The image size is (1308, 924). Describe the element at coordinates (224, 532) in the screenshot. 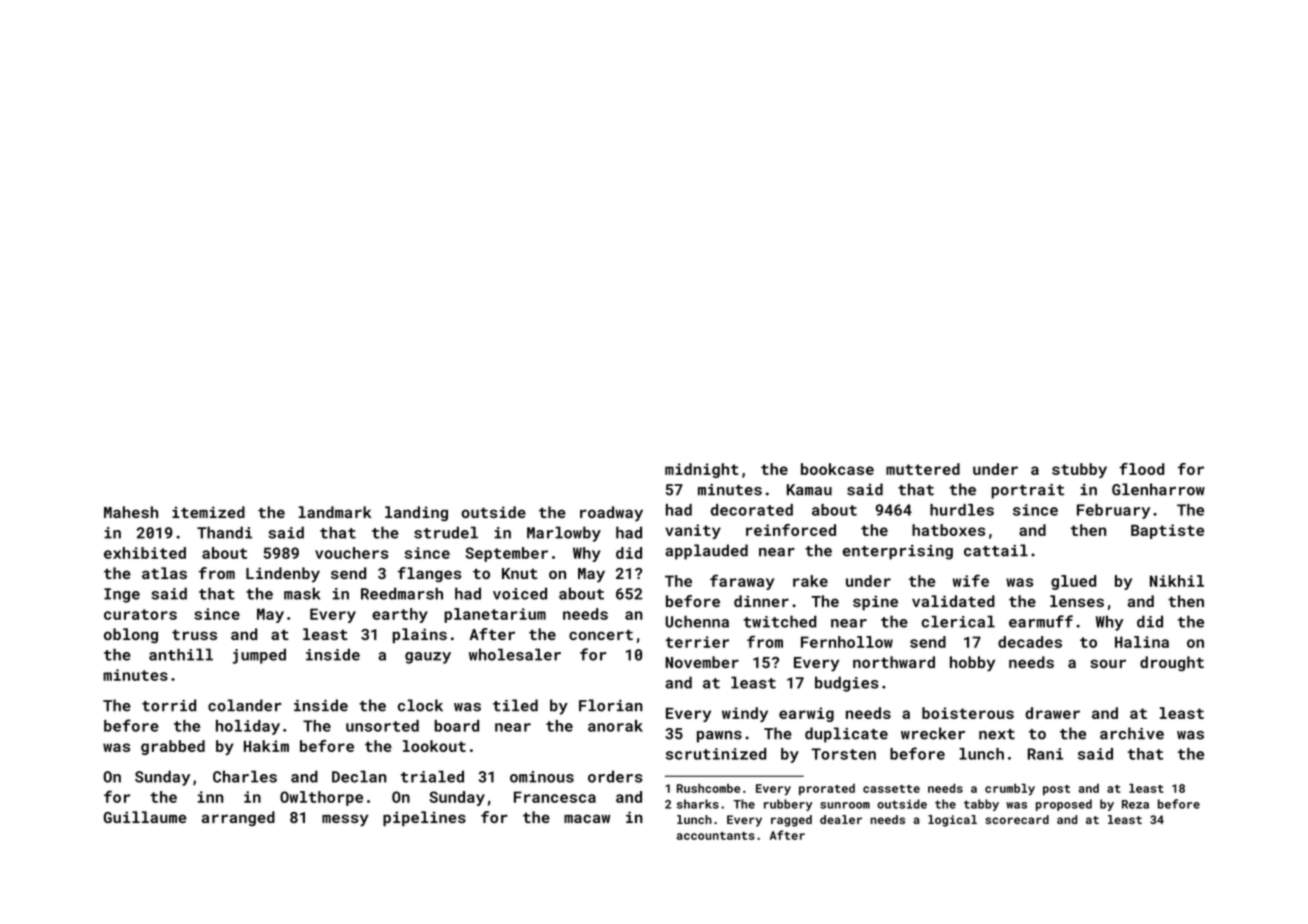

I see `Thandi` at that location.
